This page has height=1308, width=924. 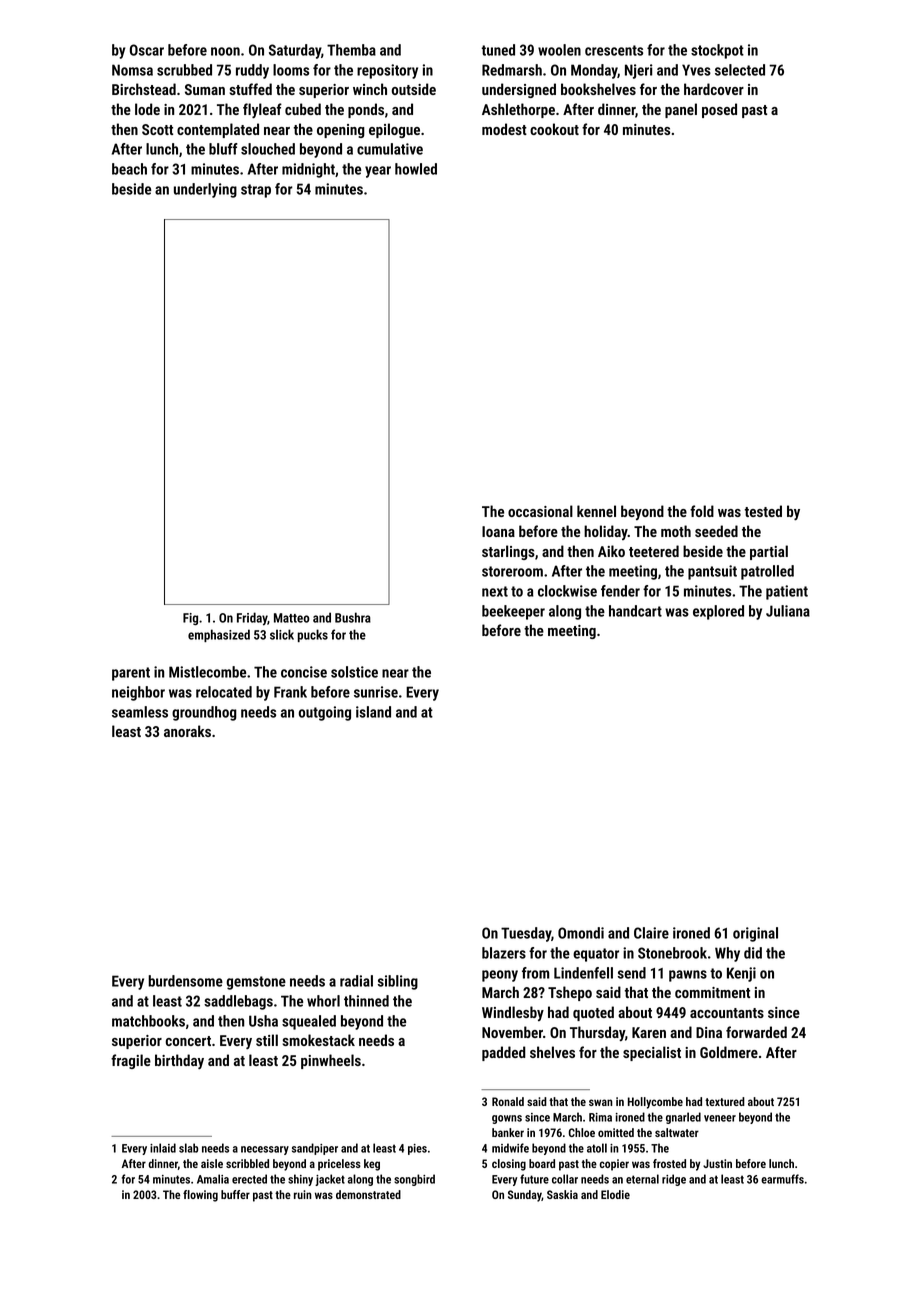 What do you see at coordinates (147, 50) in the page?
I see `Oscar` at bounding box center [147, 50].
